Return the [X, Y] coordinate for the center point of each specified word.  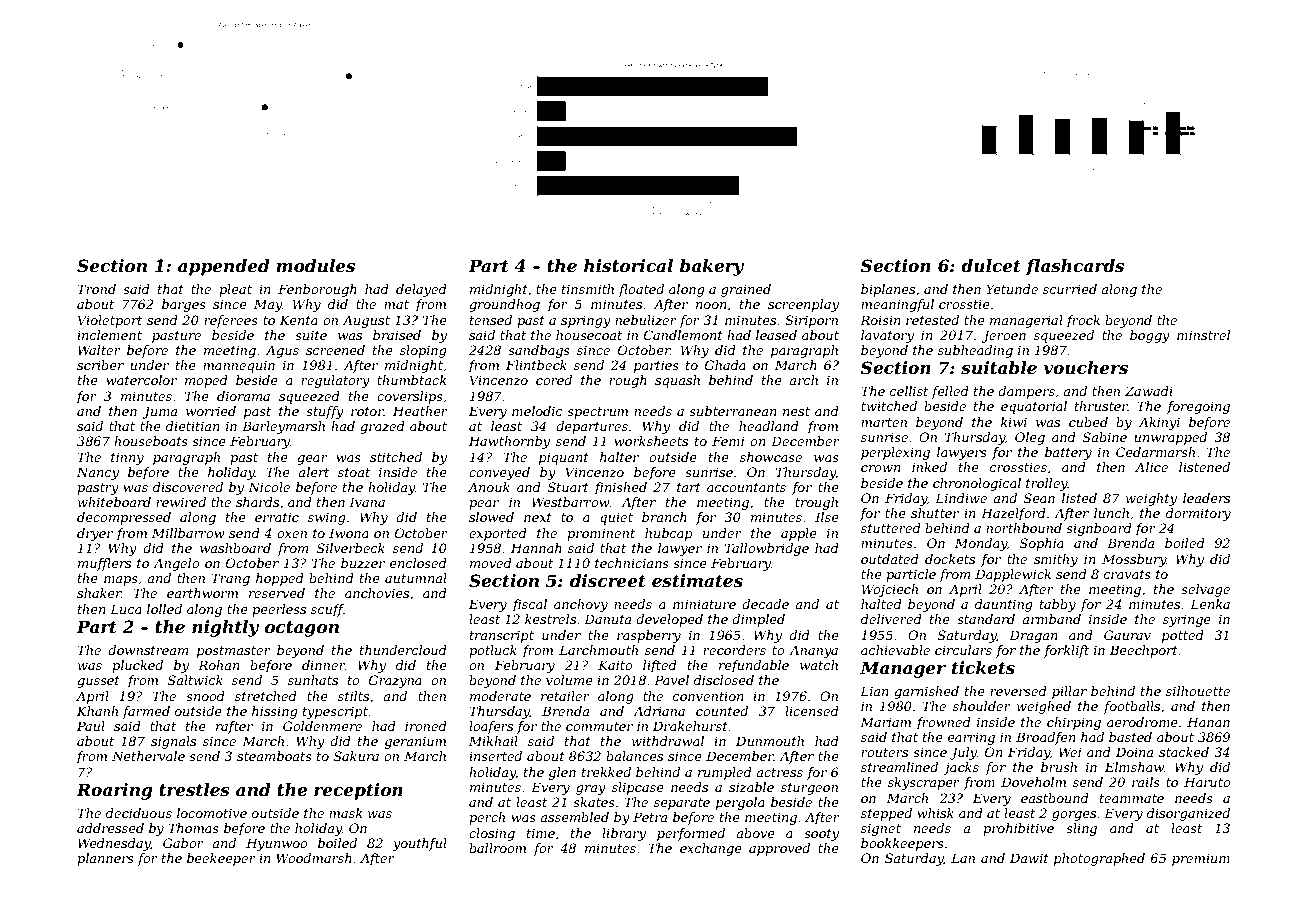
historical [628, 265]
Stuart [568, 487]
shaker [99, 593]
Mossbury [1134, 560]
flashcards [1075, 267]
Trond [96, 289]
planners [105, 859]
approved [779, 849]
